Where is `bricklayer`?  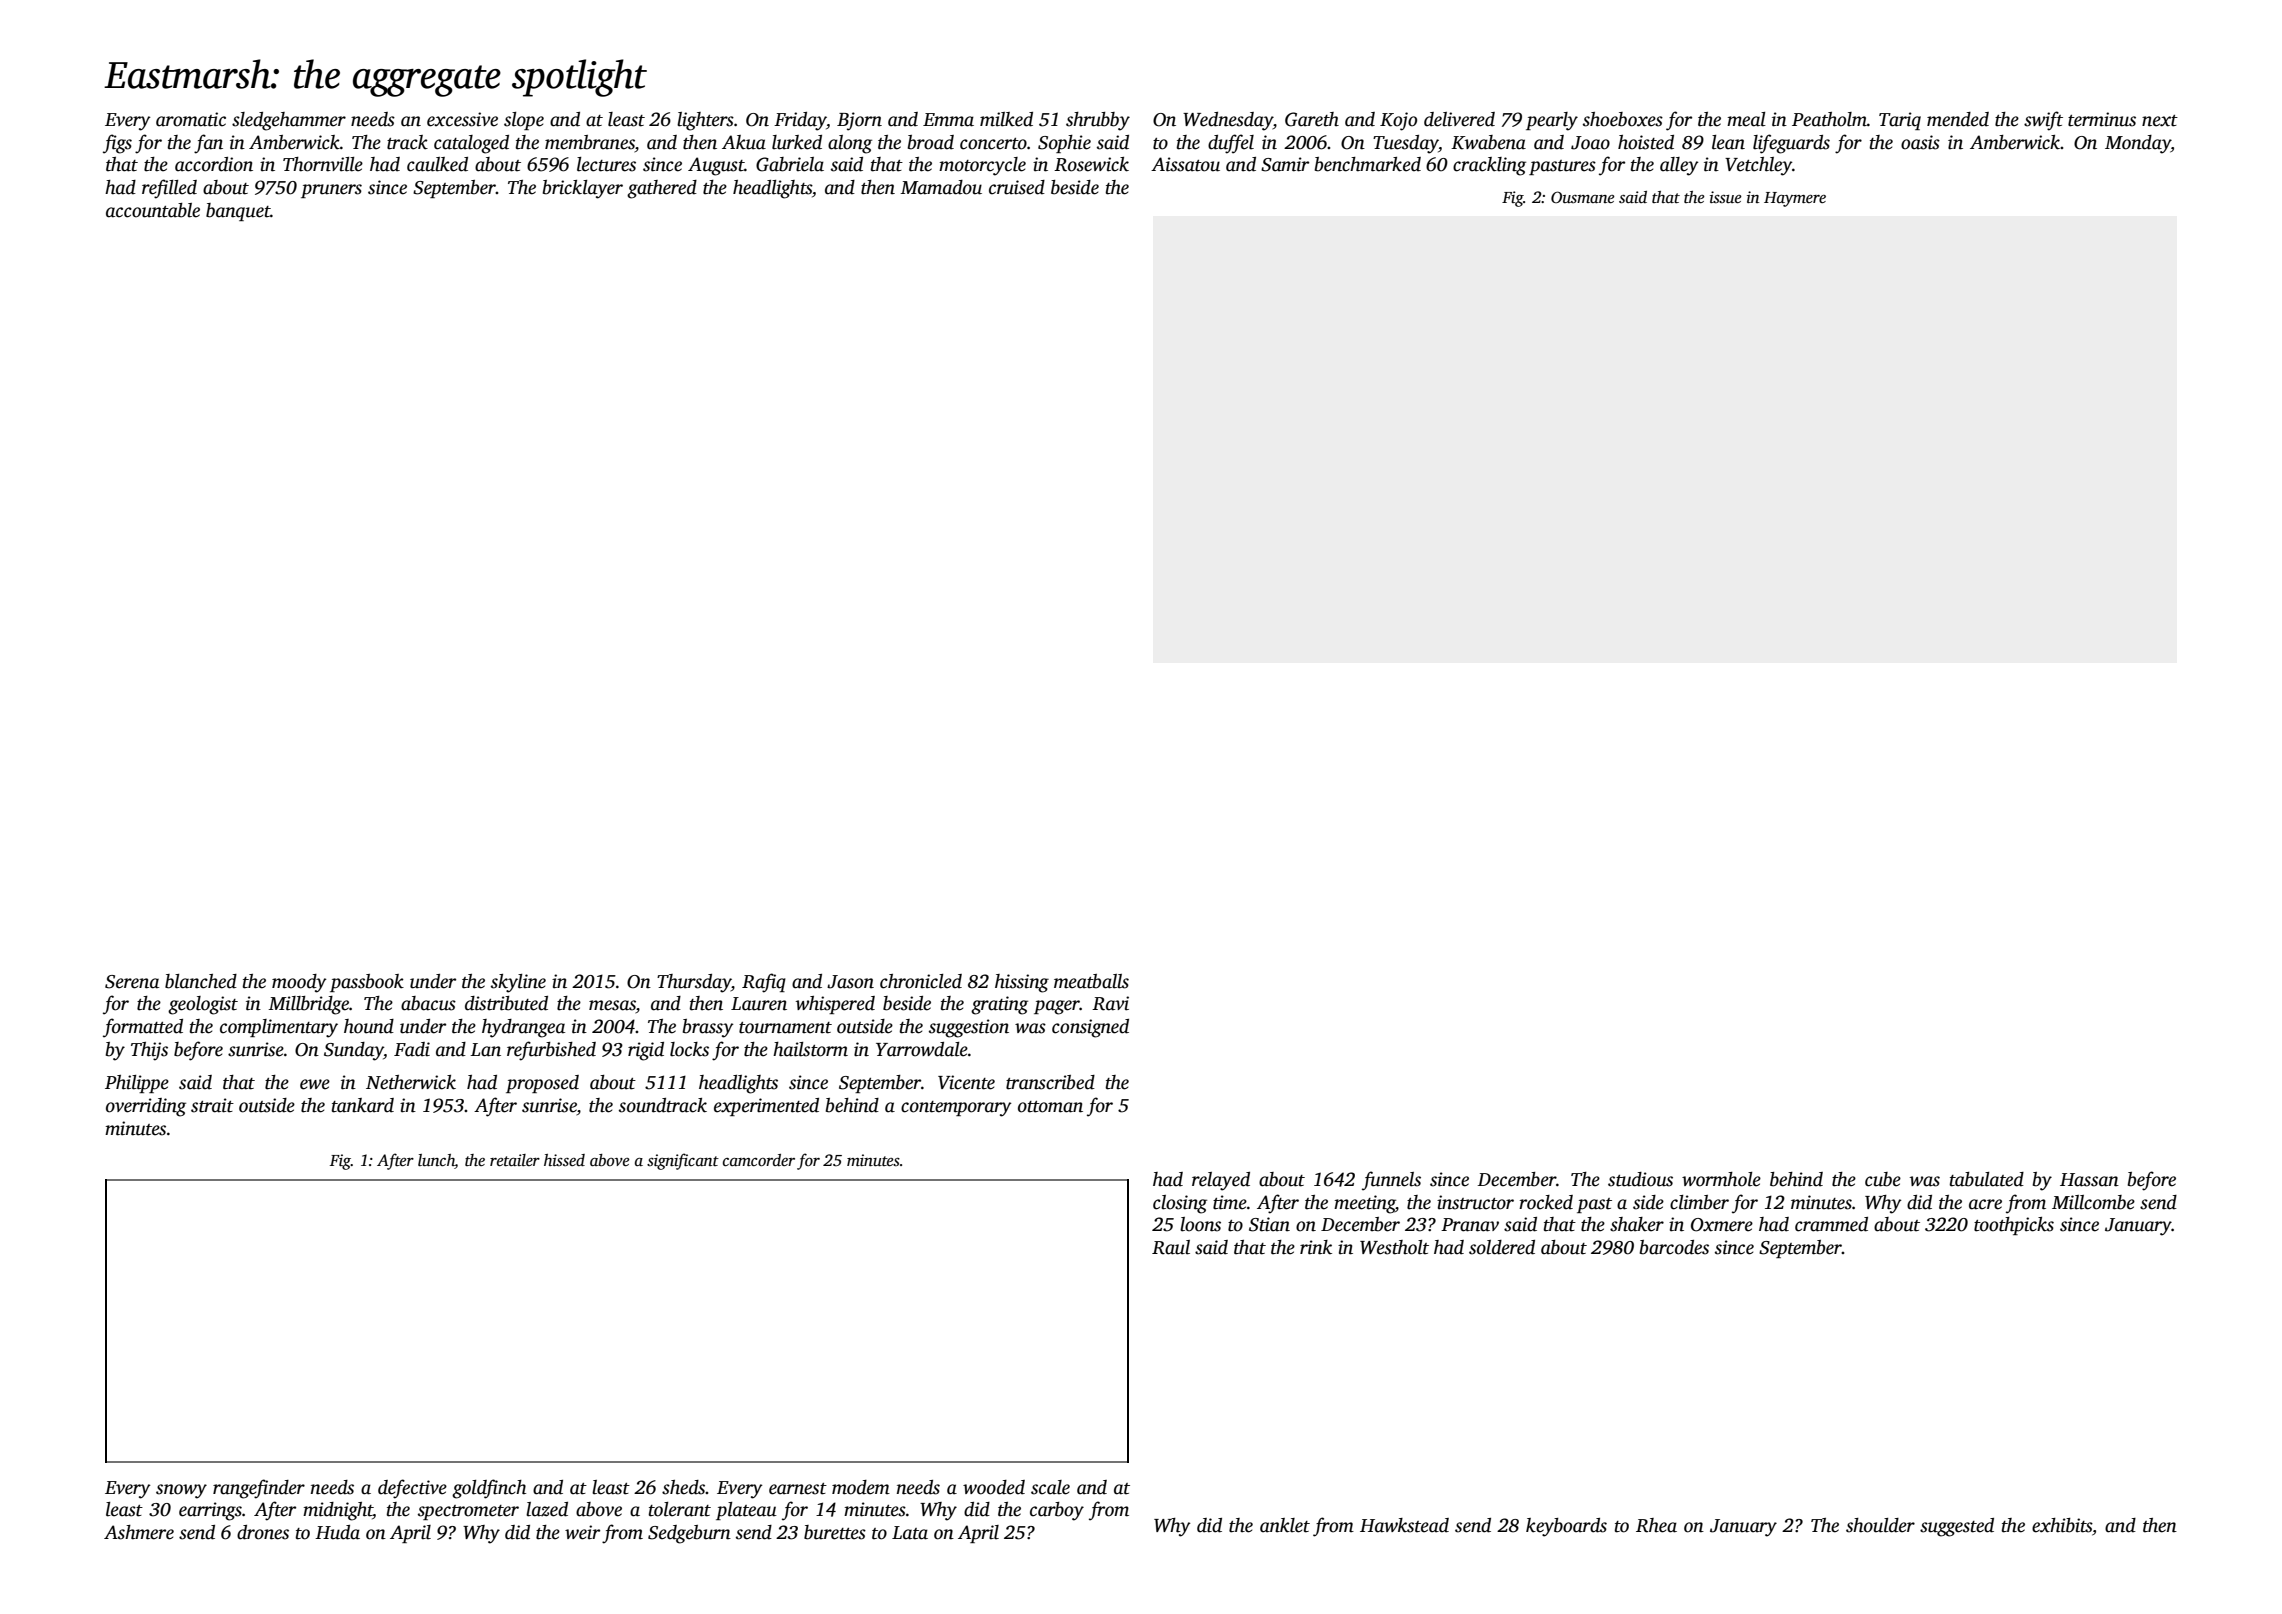 bricklayer is located at coordinates (583, 189).
